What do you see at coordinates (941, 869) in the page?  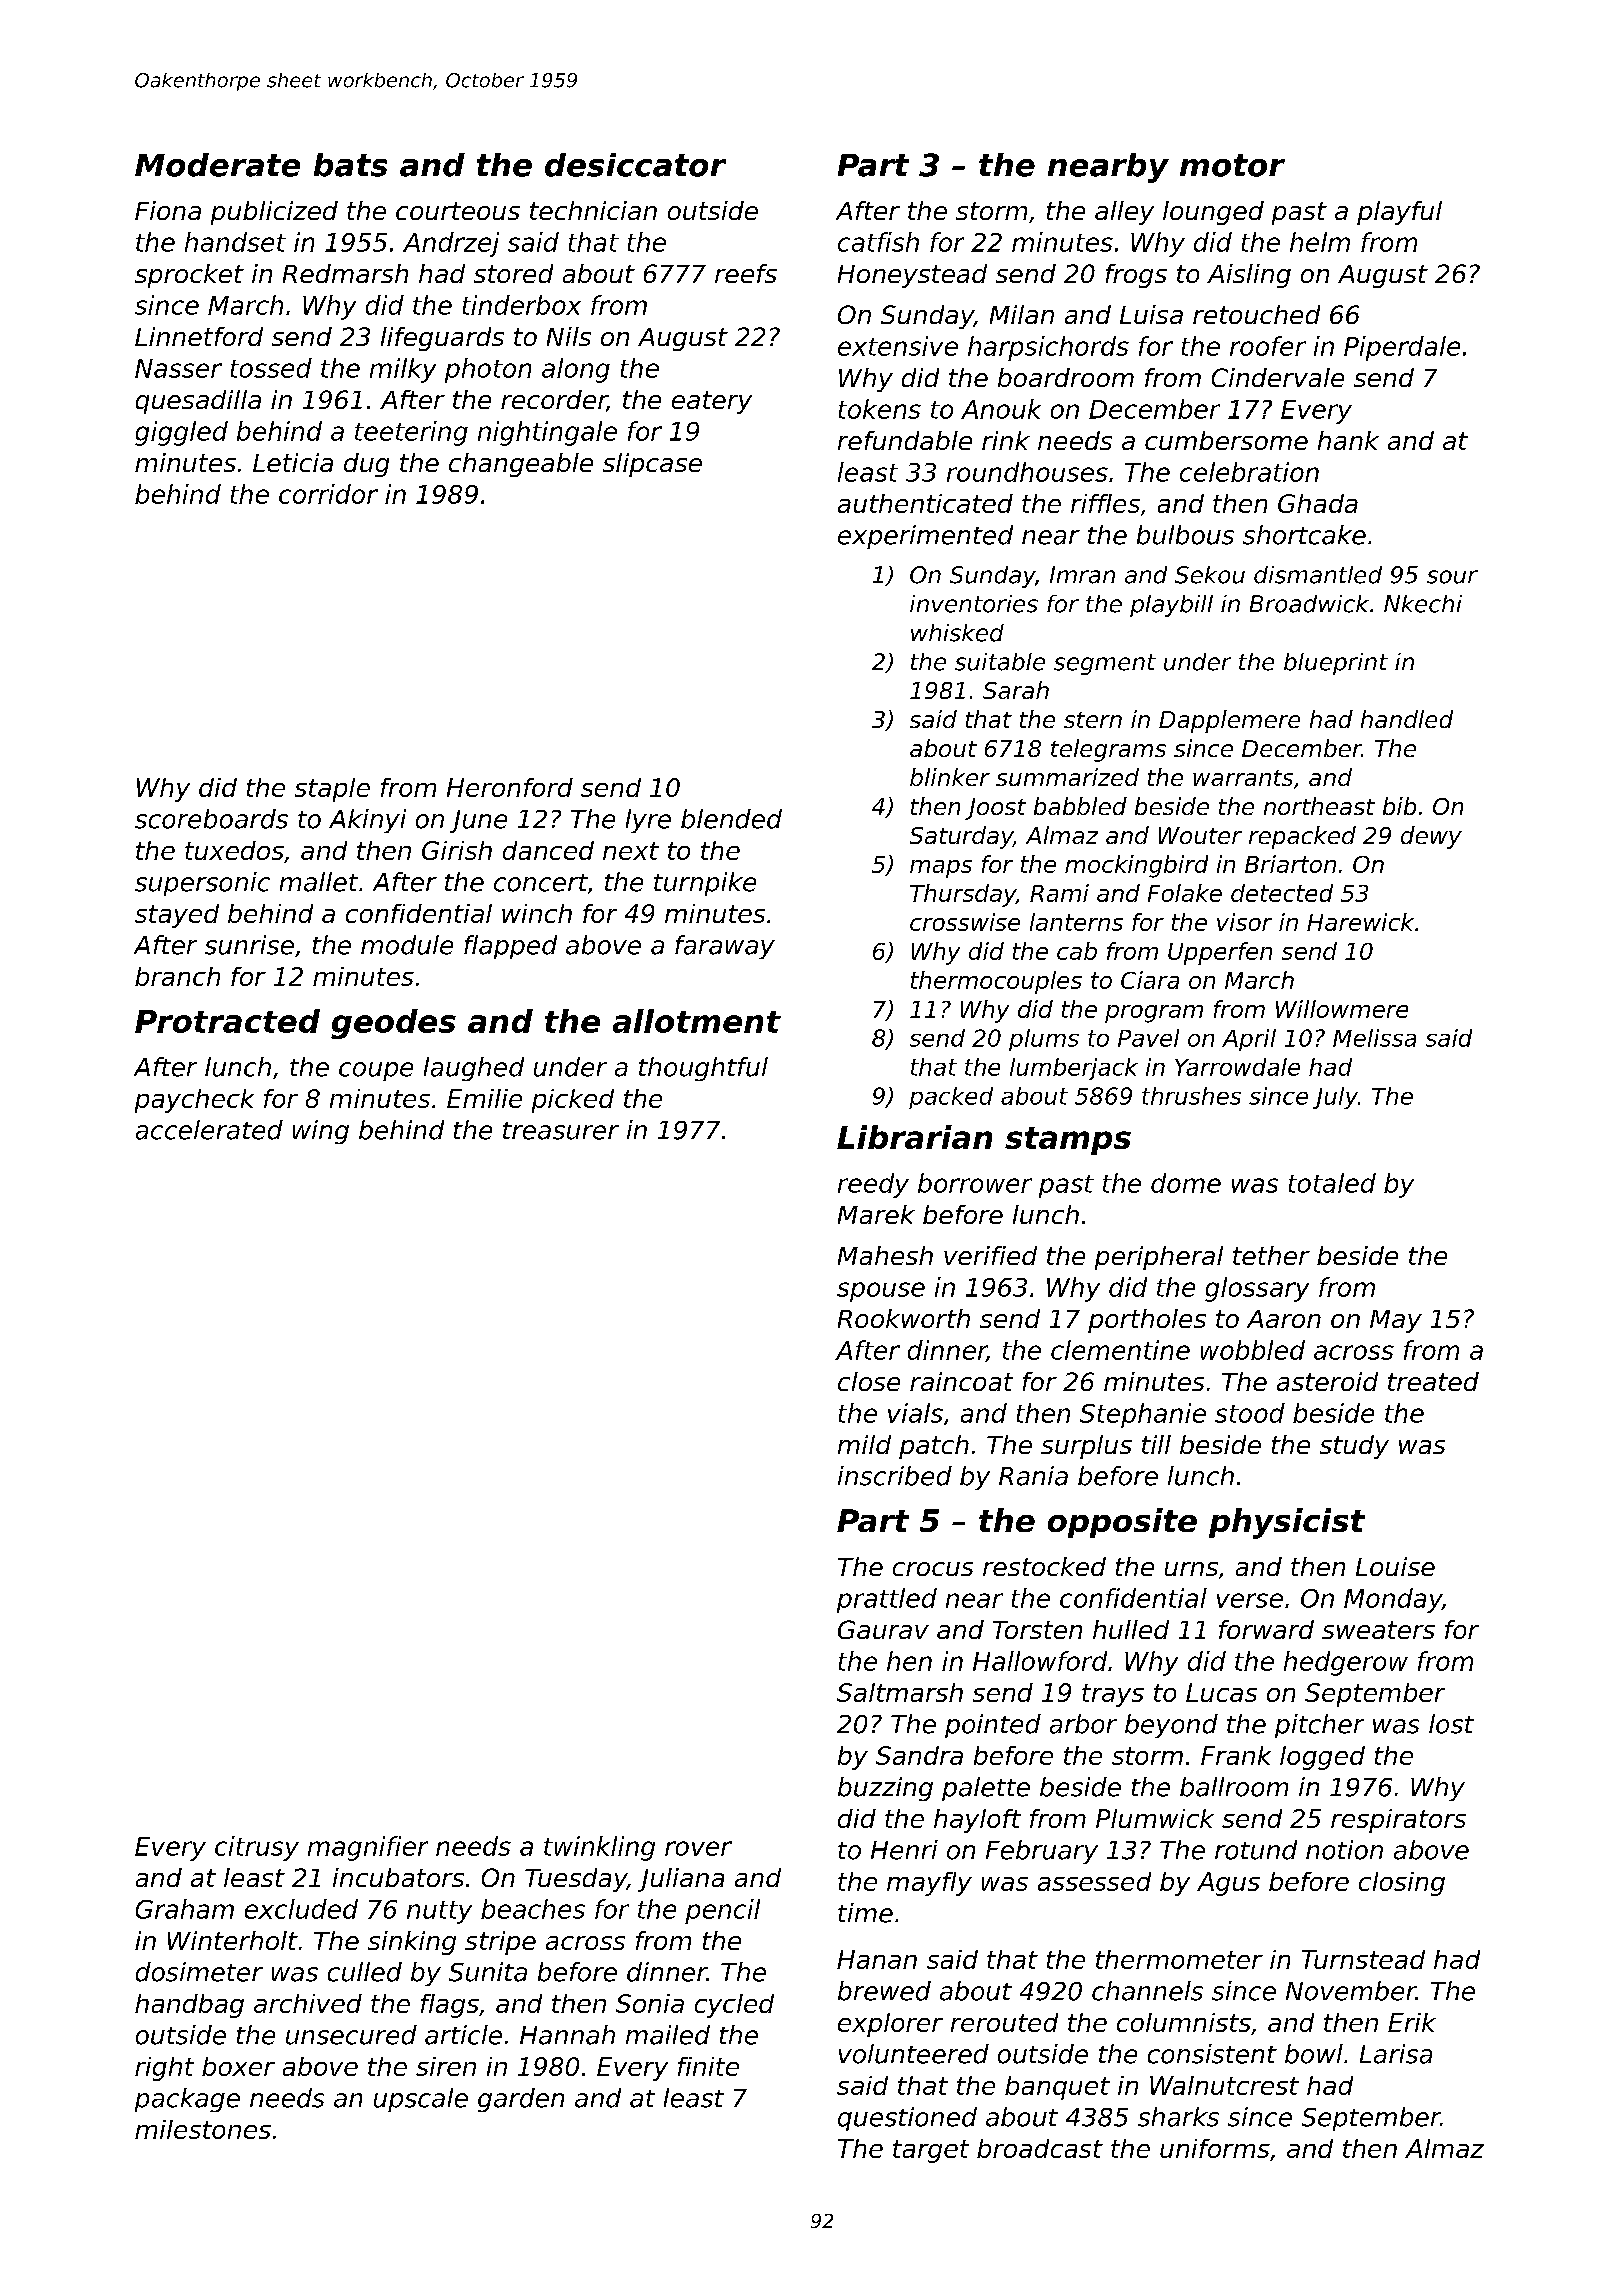 I see `maps` at bounding box center [941, 869].
